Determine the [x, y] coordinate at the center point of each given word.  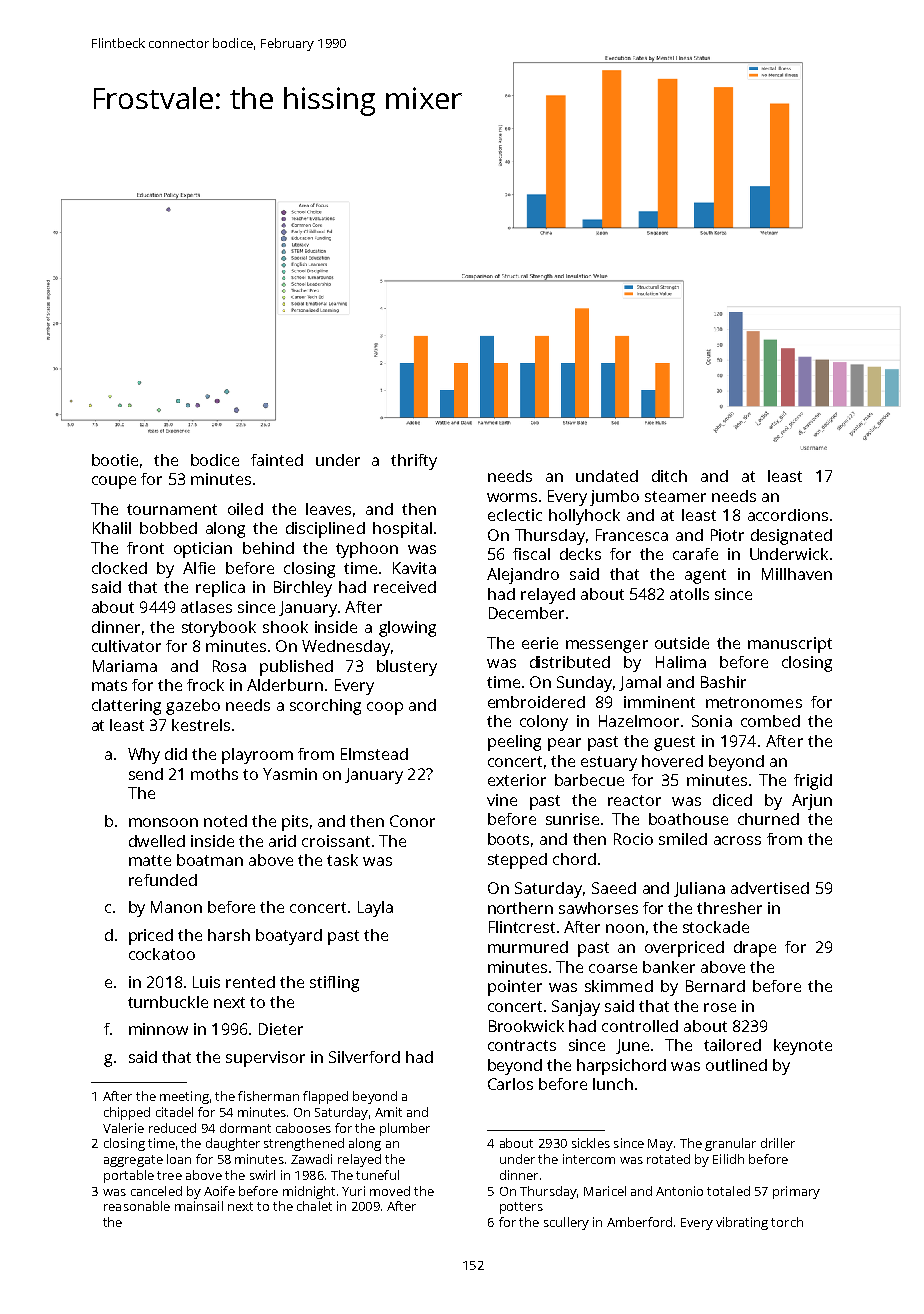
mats [109, 685]
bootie [115, 460]
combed [770, 721]
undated [607, 476]
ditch [669, 476]
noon [625, 928]
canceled [156, 1191]
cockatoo [162, 954]
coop [385, 708]
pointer [515, 988]
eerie [540, 643]
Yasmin [290, 774]
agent [705, 576]
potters [521, 1208]
